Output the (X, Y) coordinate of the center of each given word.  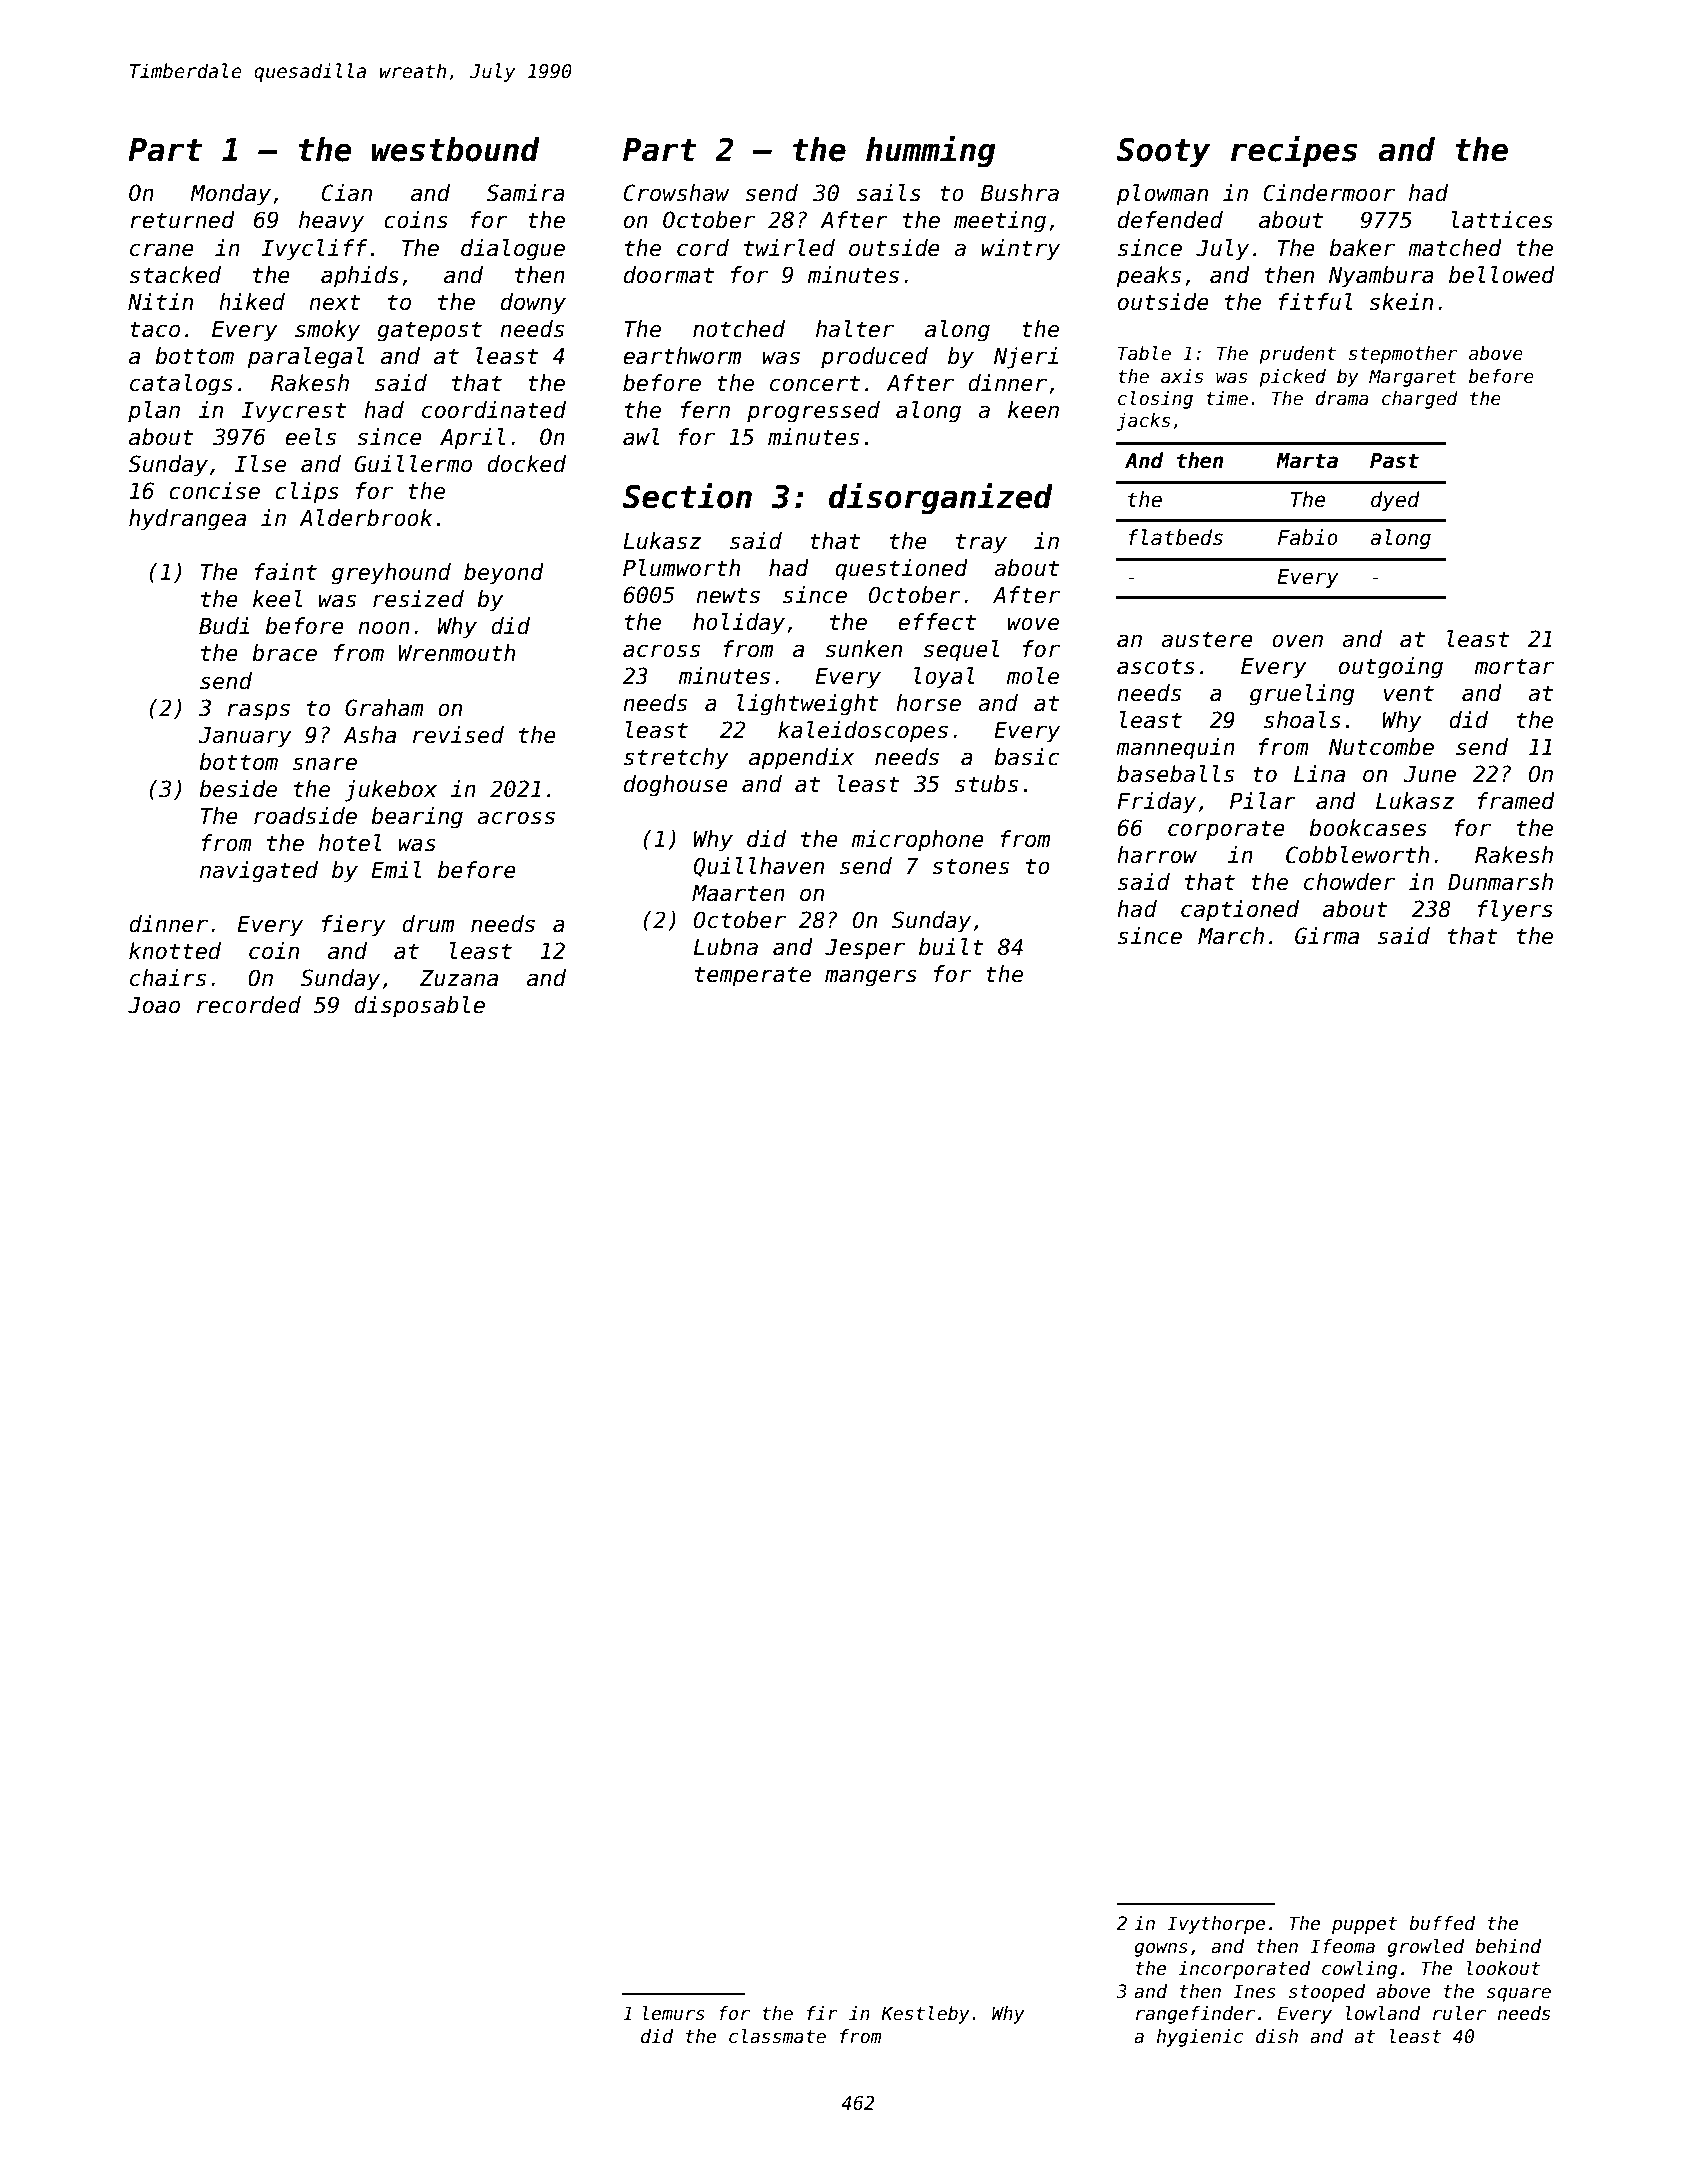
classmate (777, 2036)
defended (1170, 220)
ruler (1459, 2013)
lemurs (674, 2013)
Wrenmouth (456, 653)
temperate (753, 976)
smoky (327, 331)
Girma (1327, 936)
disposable (419, 1007)
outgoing (1391, 668)
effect (937, 622)
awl (641, 437)
